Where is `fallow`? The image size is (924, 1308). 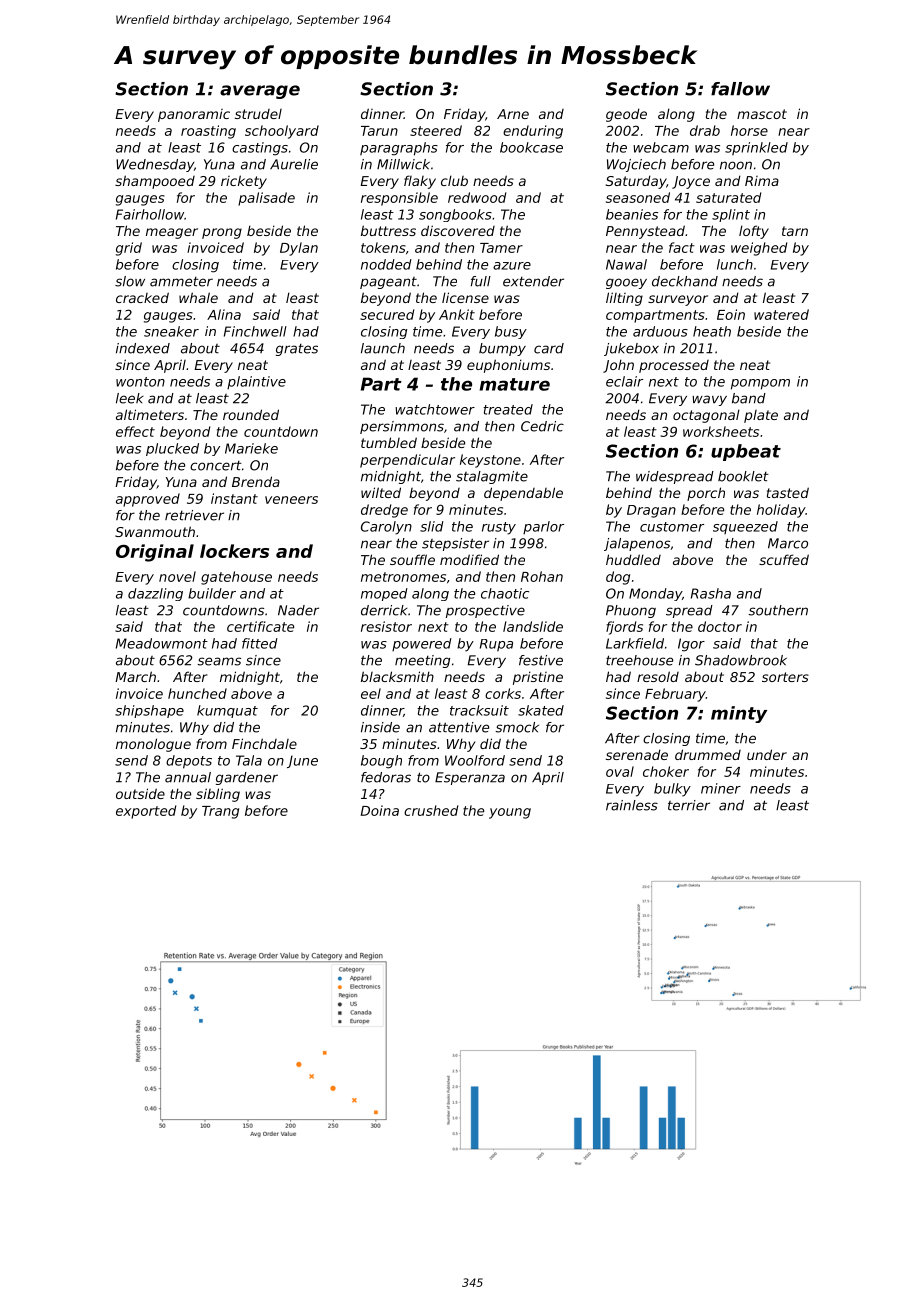 fallow is located at coordinates (740, 89).
